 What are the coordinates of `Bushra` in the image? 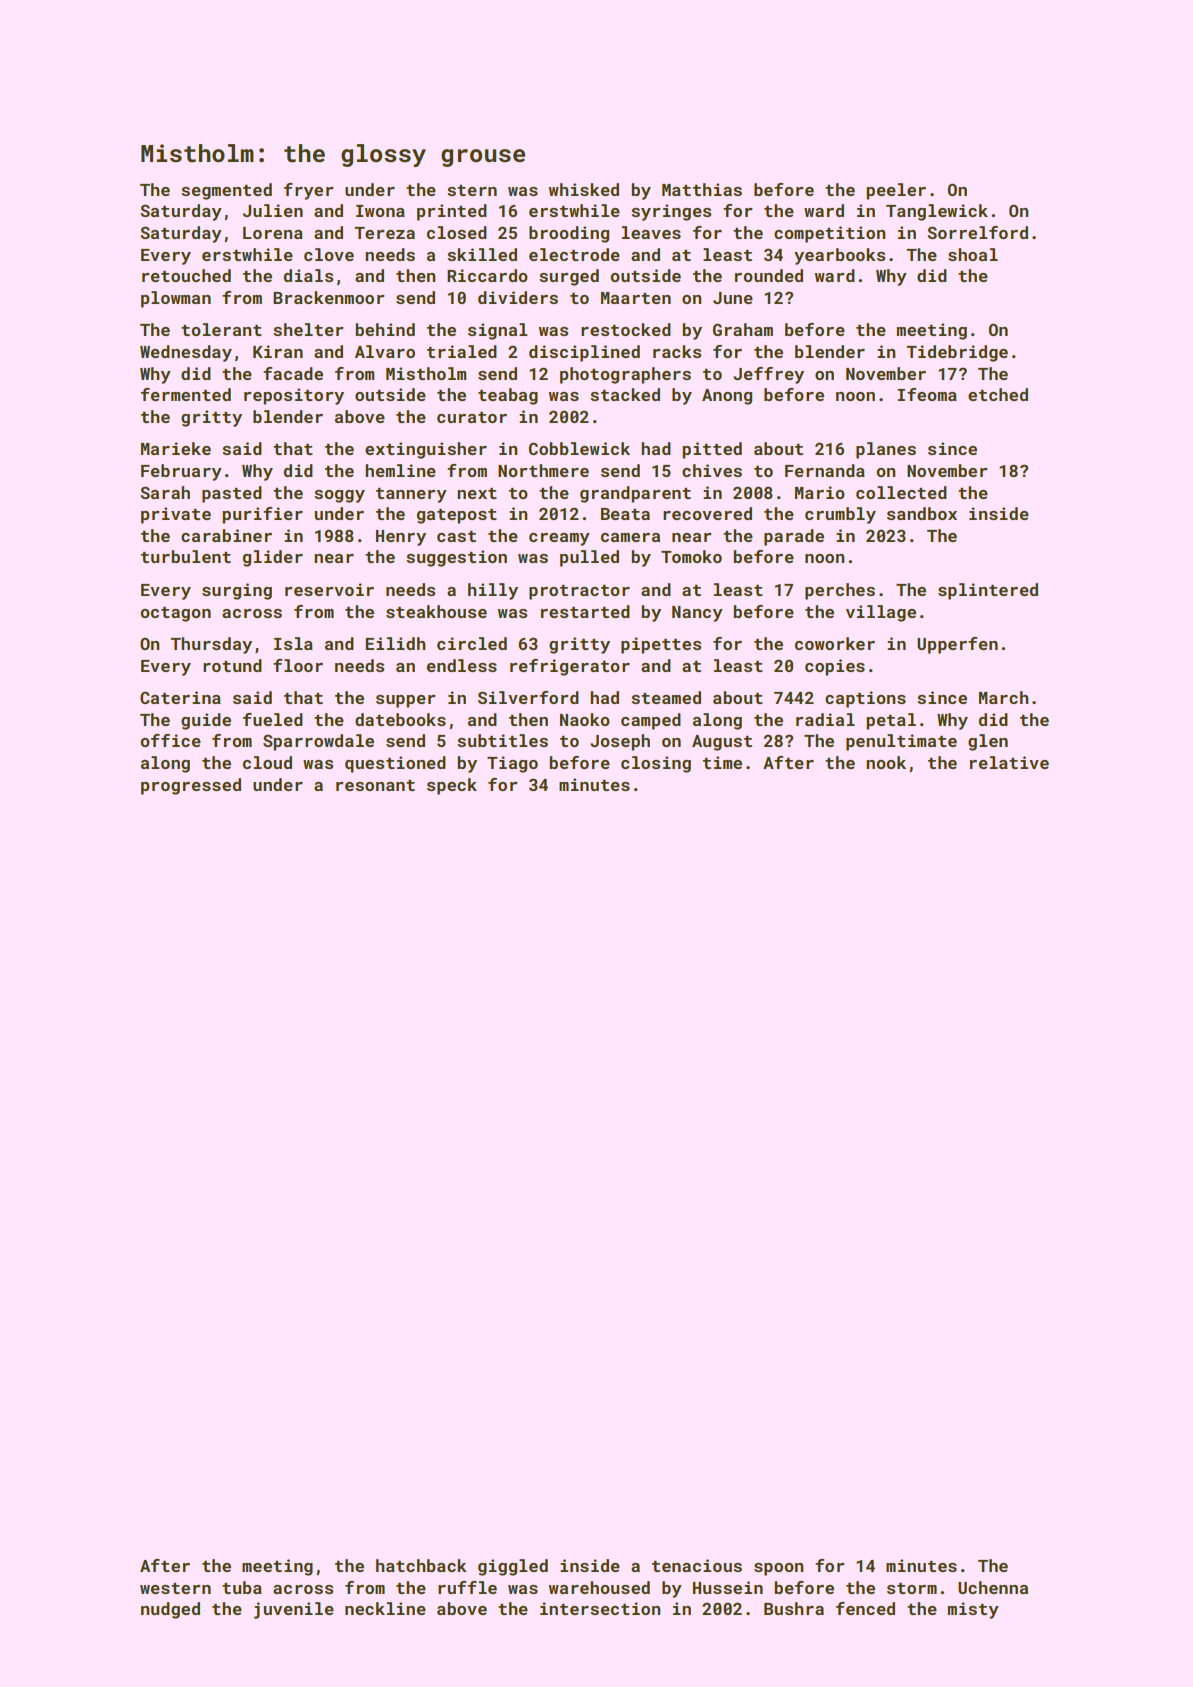 It's located at (794, 1608).
